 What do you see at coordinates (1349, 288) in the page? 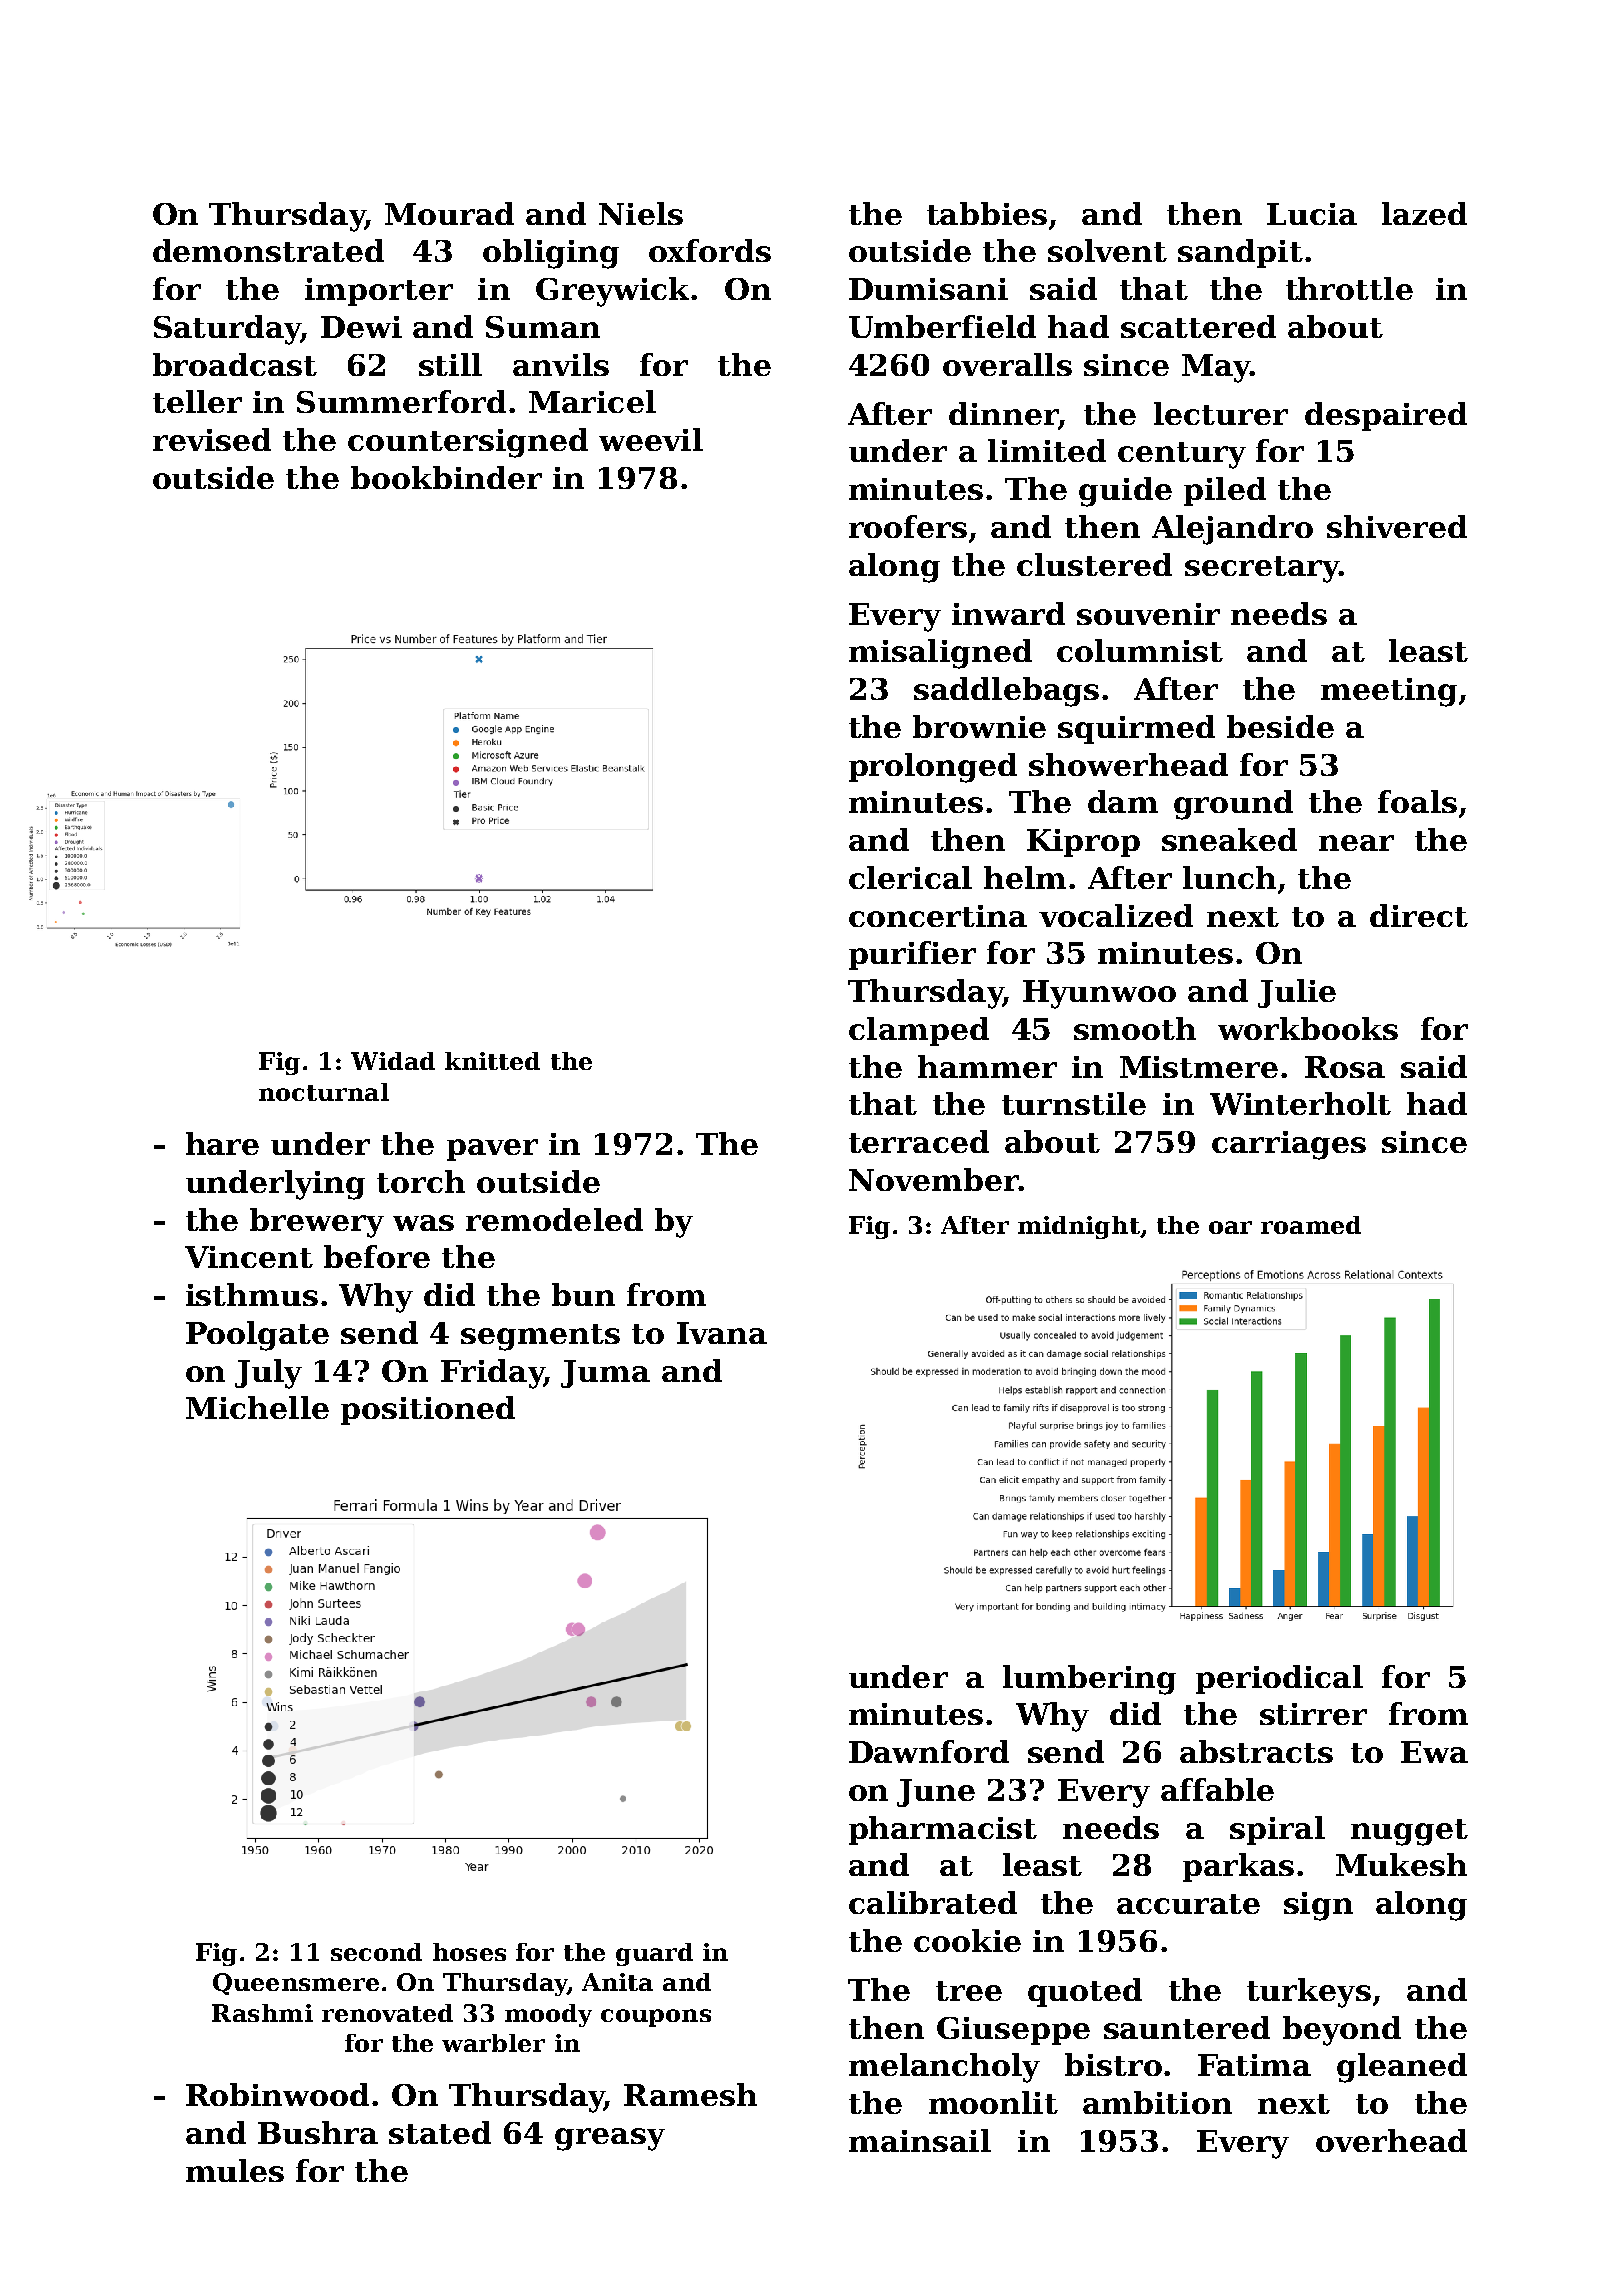
I see `throttle` at bounding box center [1349, 288].
